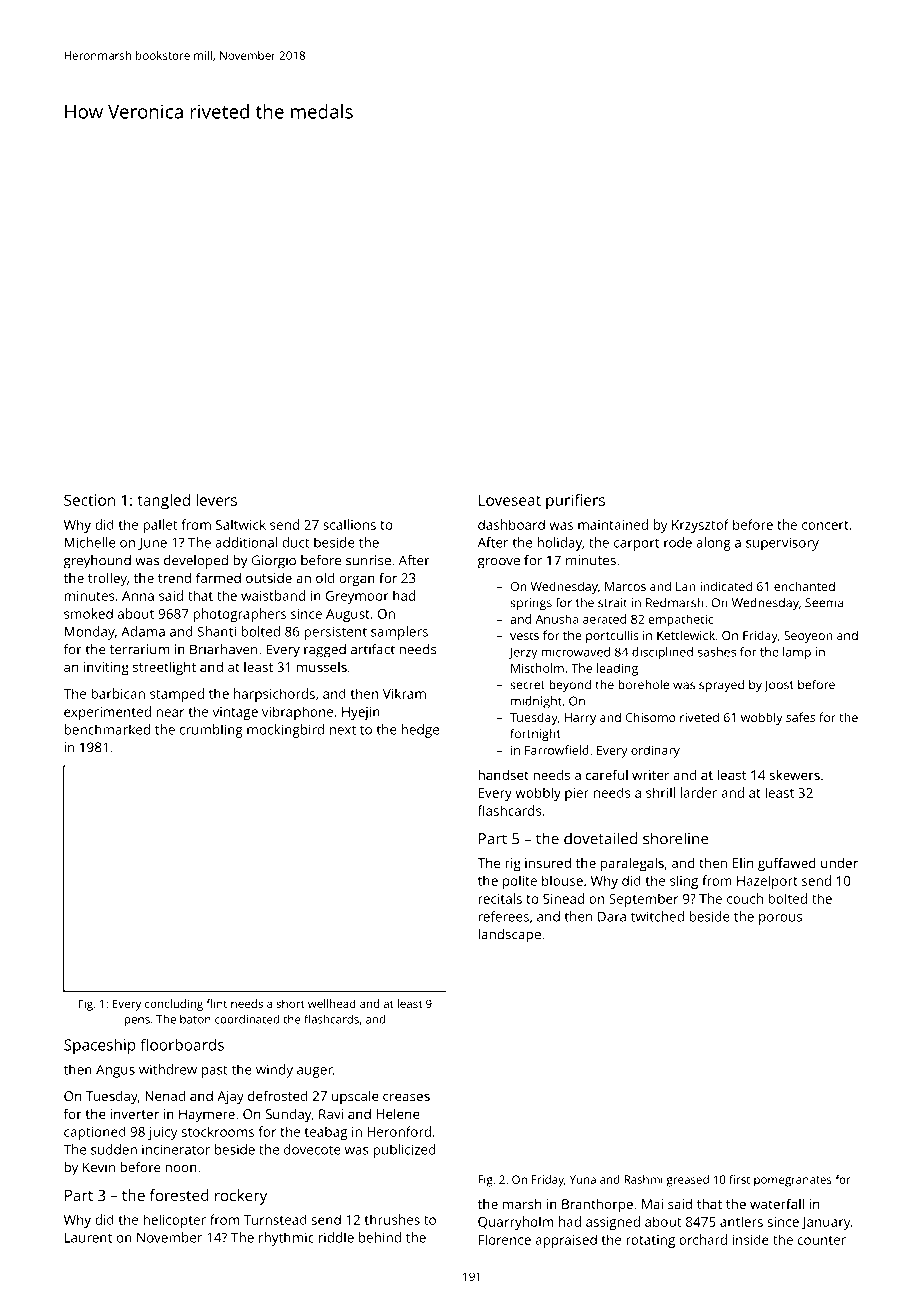 This image has height=1308, width=924. What do you see at coordinates (332, 1003) in the image?
I see `wellhead` at bounding box center [332, 1003].
